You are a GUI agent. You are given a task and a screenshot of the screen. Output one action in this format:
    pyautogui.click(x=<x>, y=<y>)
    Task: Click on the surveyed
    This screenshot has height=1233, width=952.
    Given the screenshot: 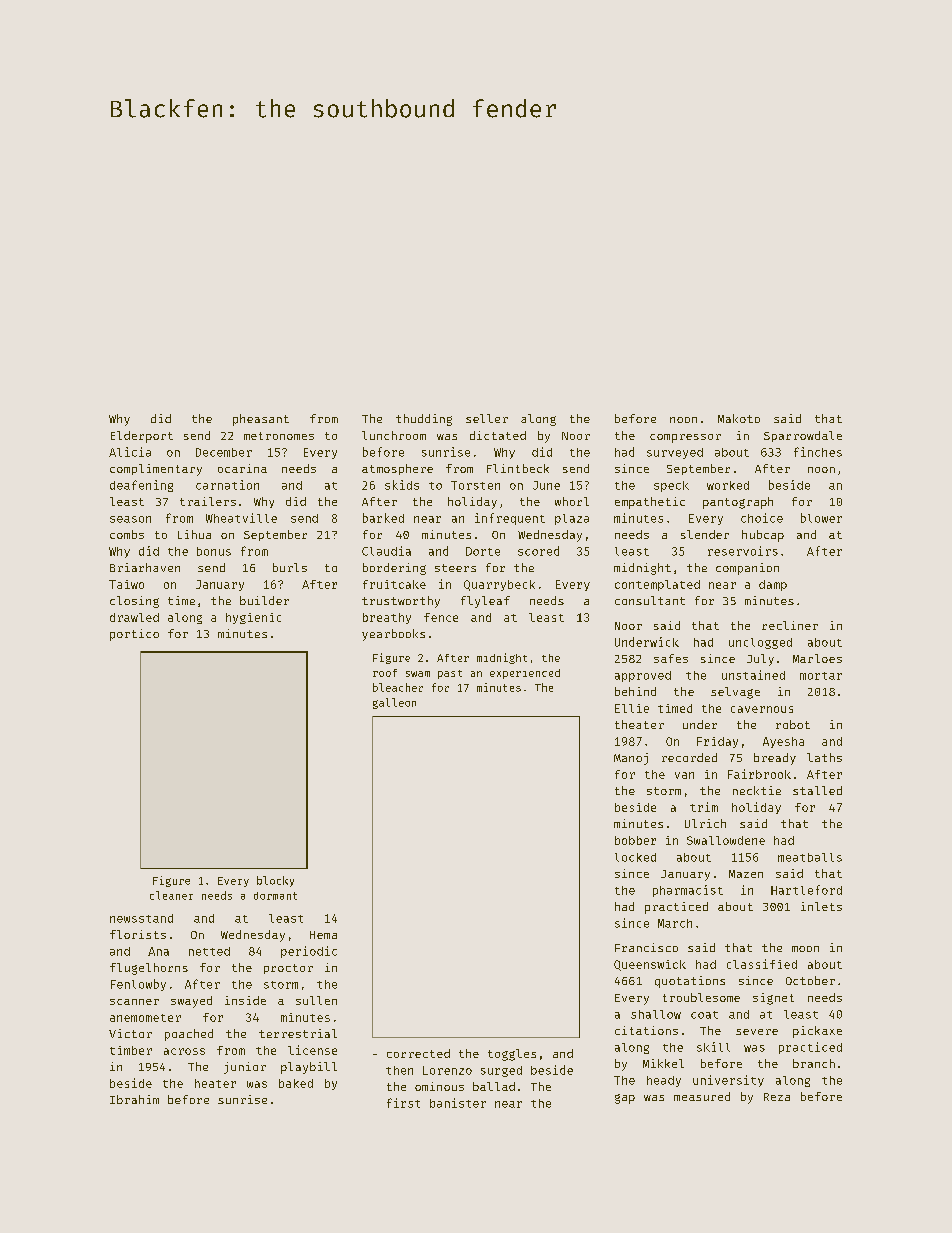 What is the action you would take?
    pyautogui.click(x=675, y=453)
